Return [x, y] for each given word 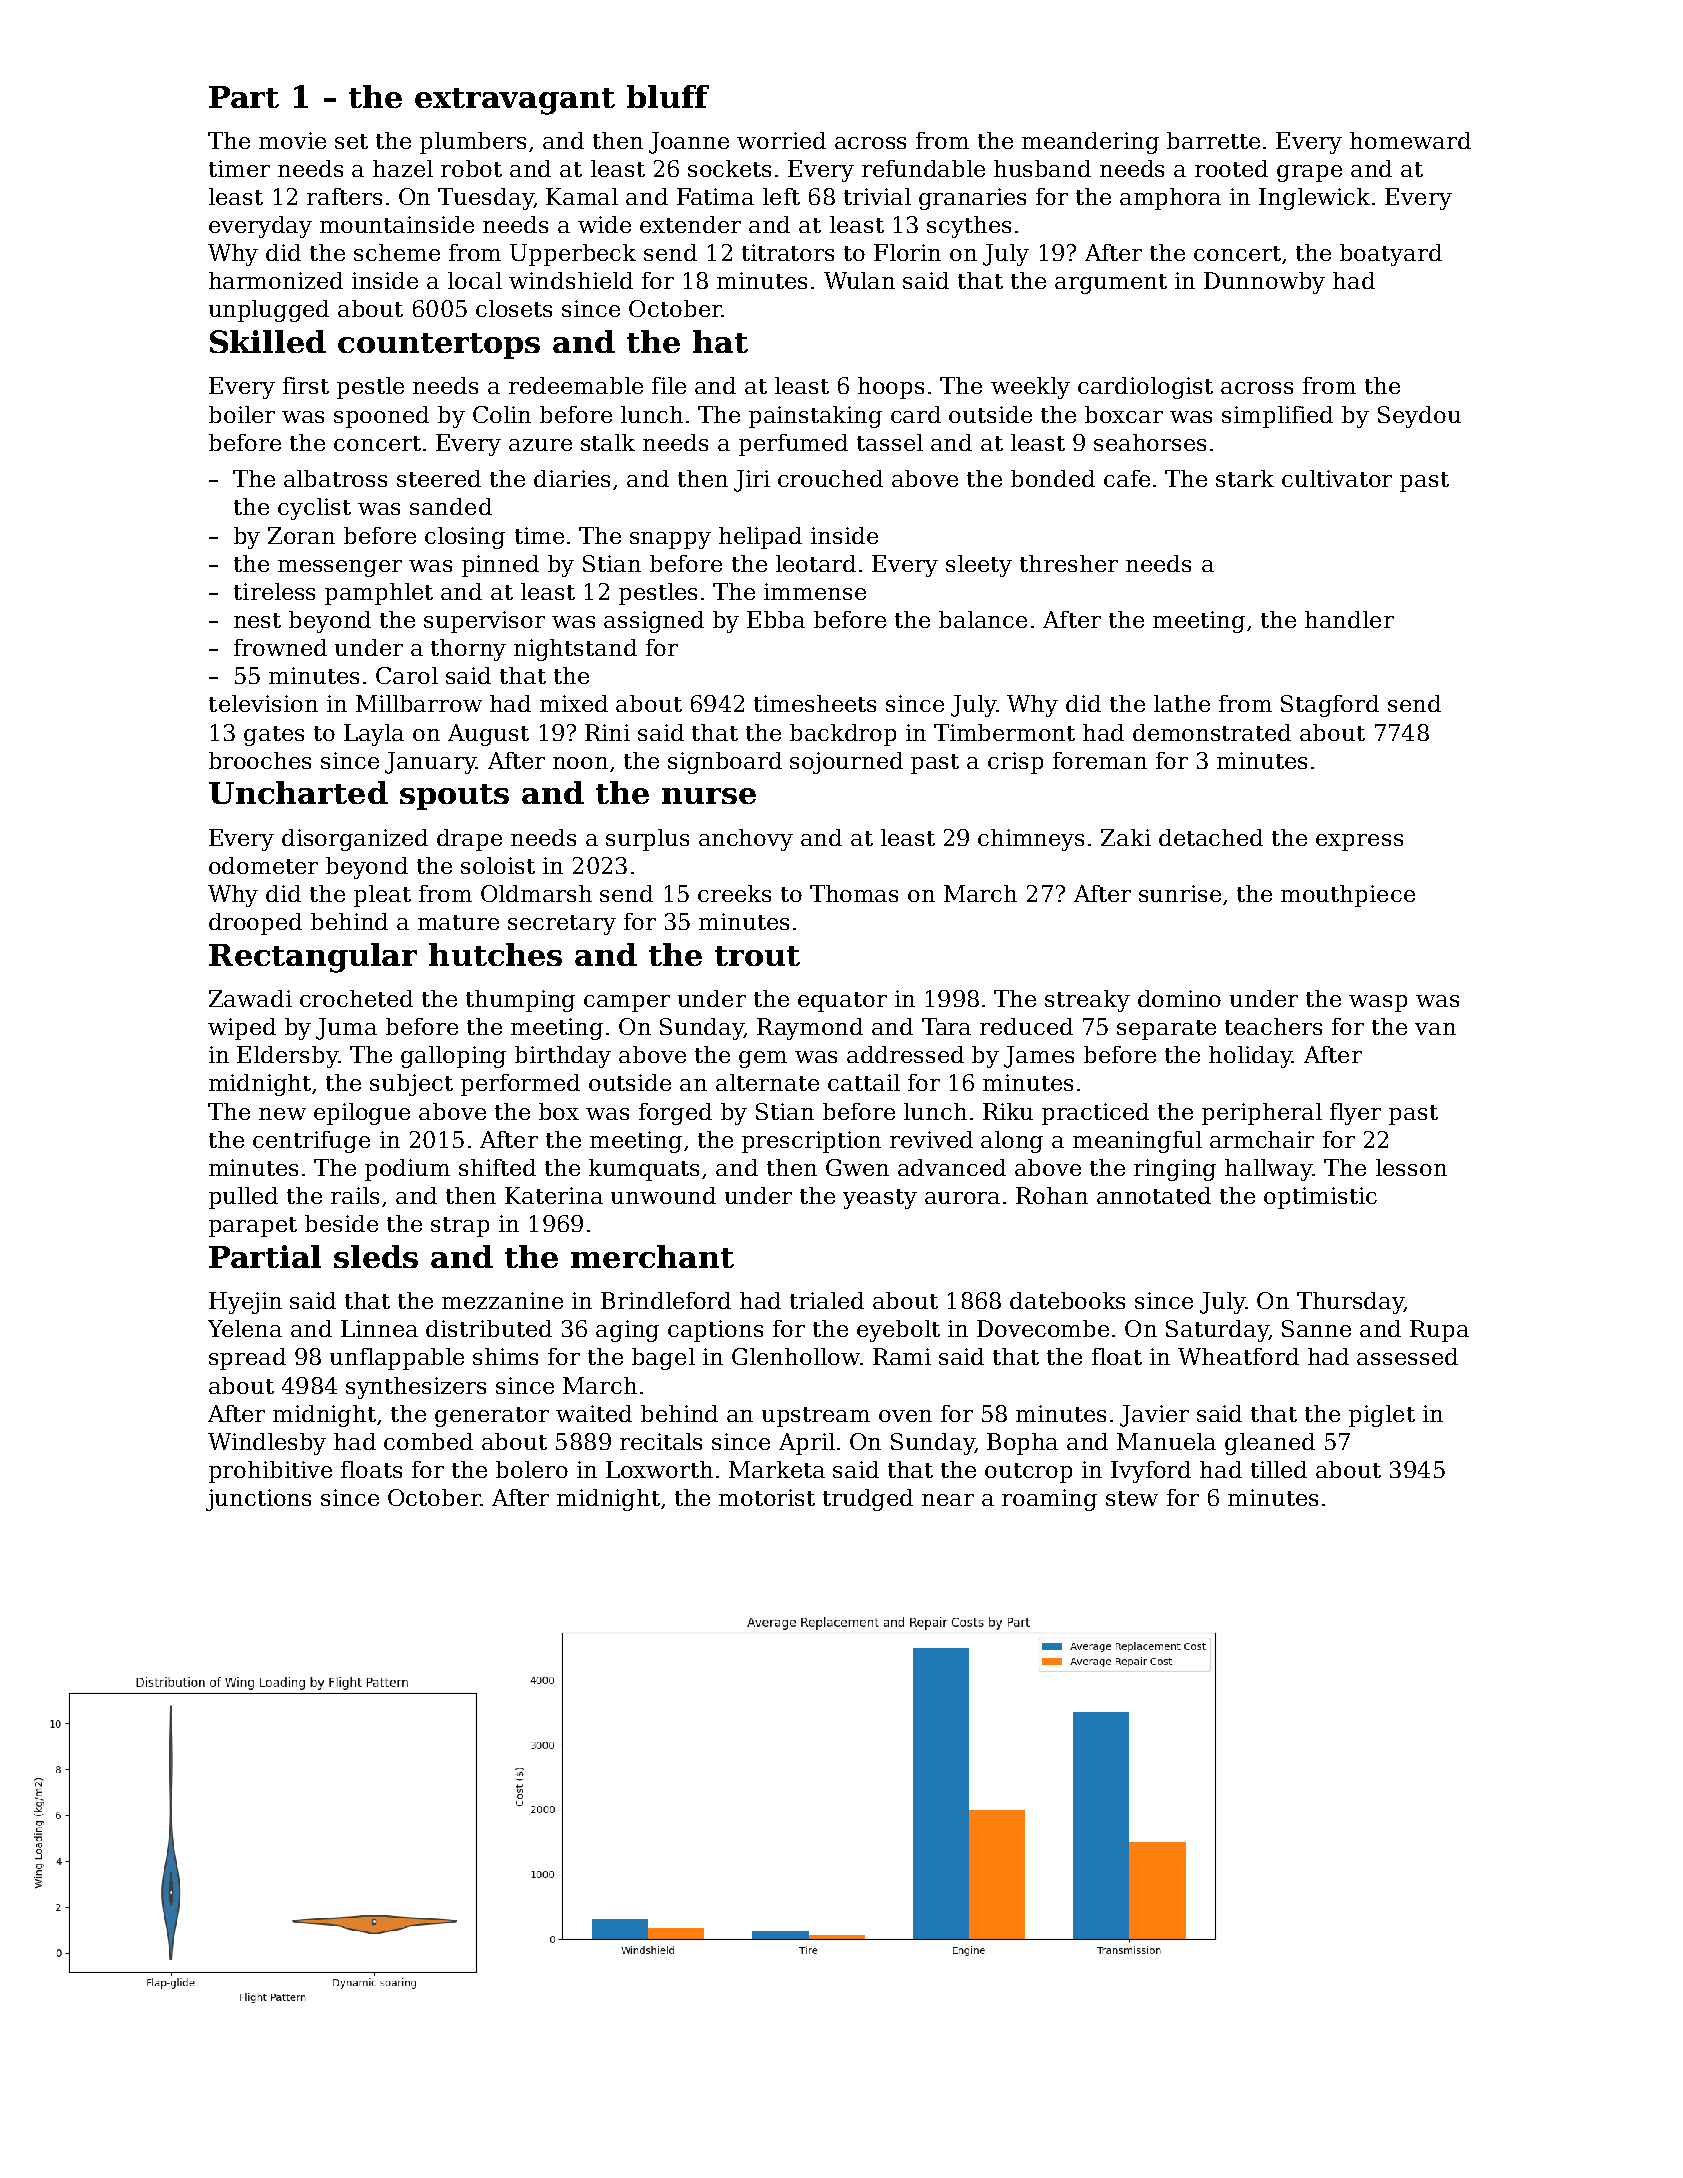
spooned [381, 417]
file [669, 385]
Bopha [1022, 1444]
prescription [811, 1142]
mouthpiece [1348, 896]
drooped [255, 924]
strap [460, 1227]
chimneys [1031, 840]
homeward [1410, 140]
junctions [258, 1500]
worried [781, 140]
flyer [1355, 1114]
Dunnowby [1264, 283]
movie [292, 140]
